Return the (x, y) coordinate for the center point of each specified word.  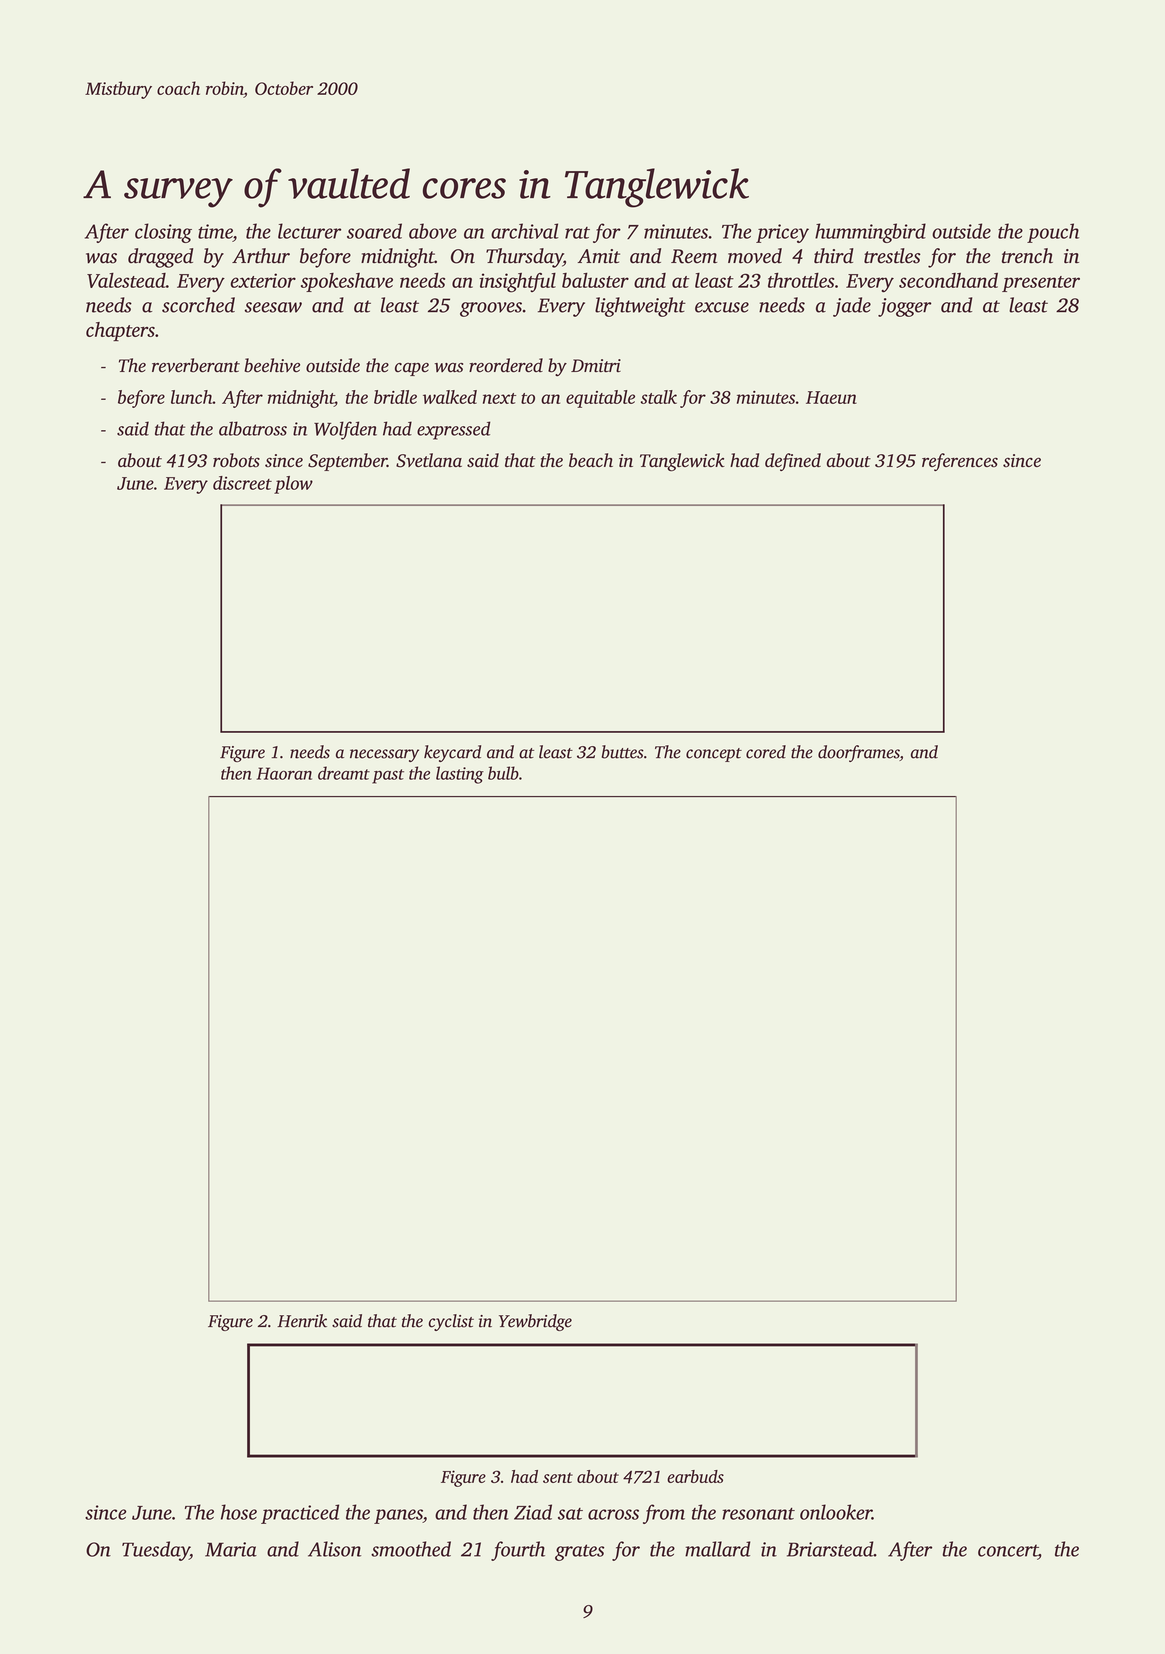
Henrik (302, 1321)
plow (293, 485)
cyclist (451, 1322)
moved (755, 256)
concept (714, 755)
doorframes (859, 753)
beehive (272, 365)
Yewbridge (535, 1322)
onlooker (836, 1512)
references (960, 462)
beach (591, 460)
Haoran (284, 773)
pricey (782, 233)
